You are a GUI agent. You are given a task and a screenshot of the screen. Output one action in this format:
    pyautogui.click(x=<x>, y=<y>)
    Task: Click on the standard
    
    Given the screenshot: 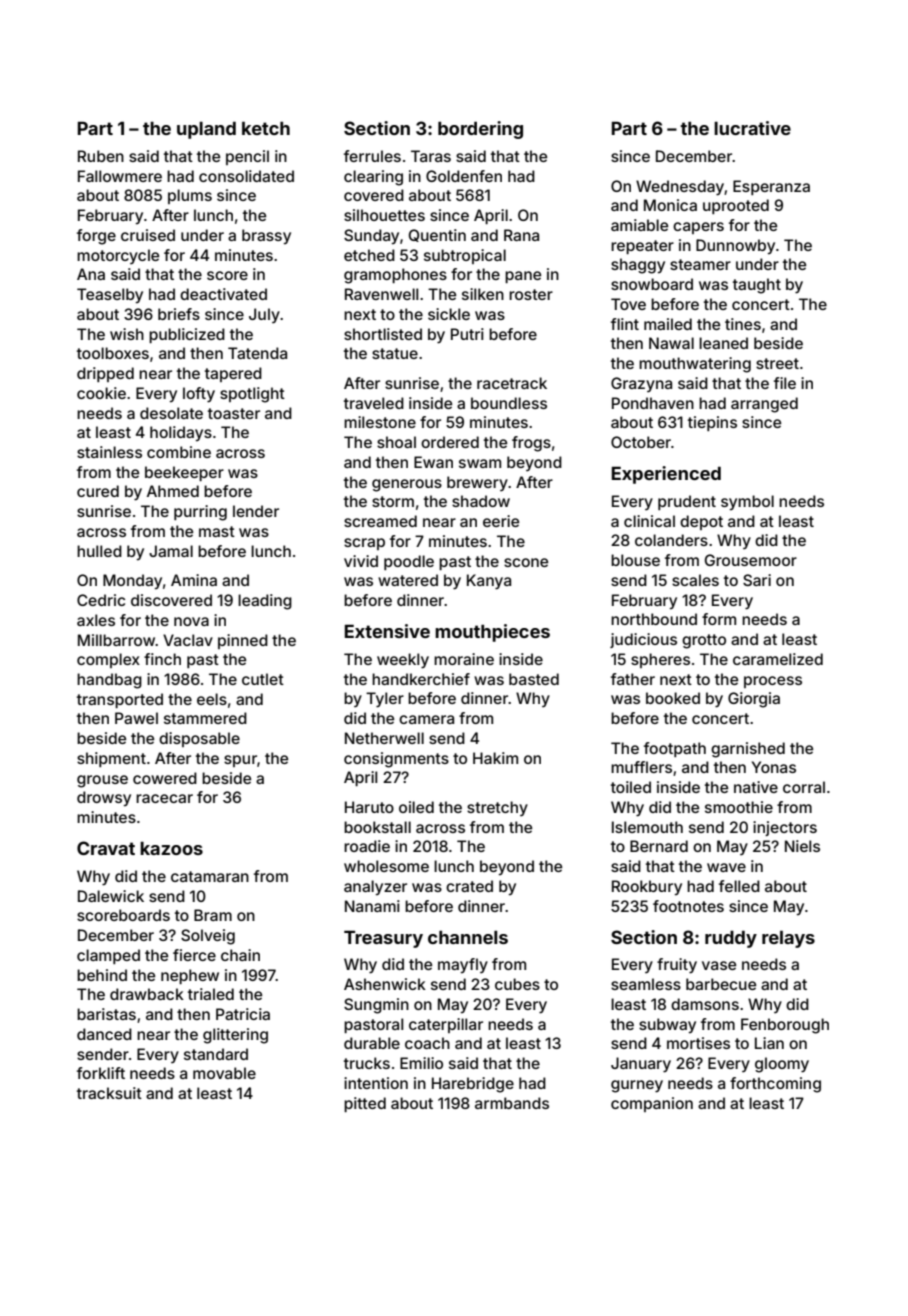 What is the action you would take?
    pyautogui.click(x=216, y=1054)
